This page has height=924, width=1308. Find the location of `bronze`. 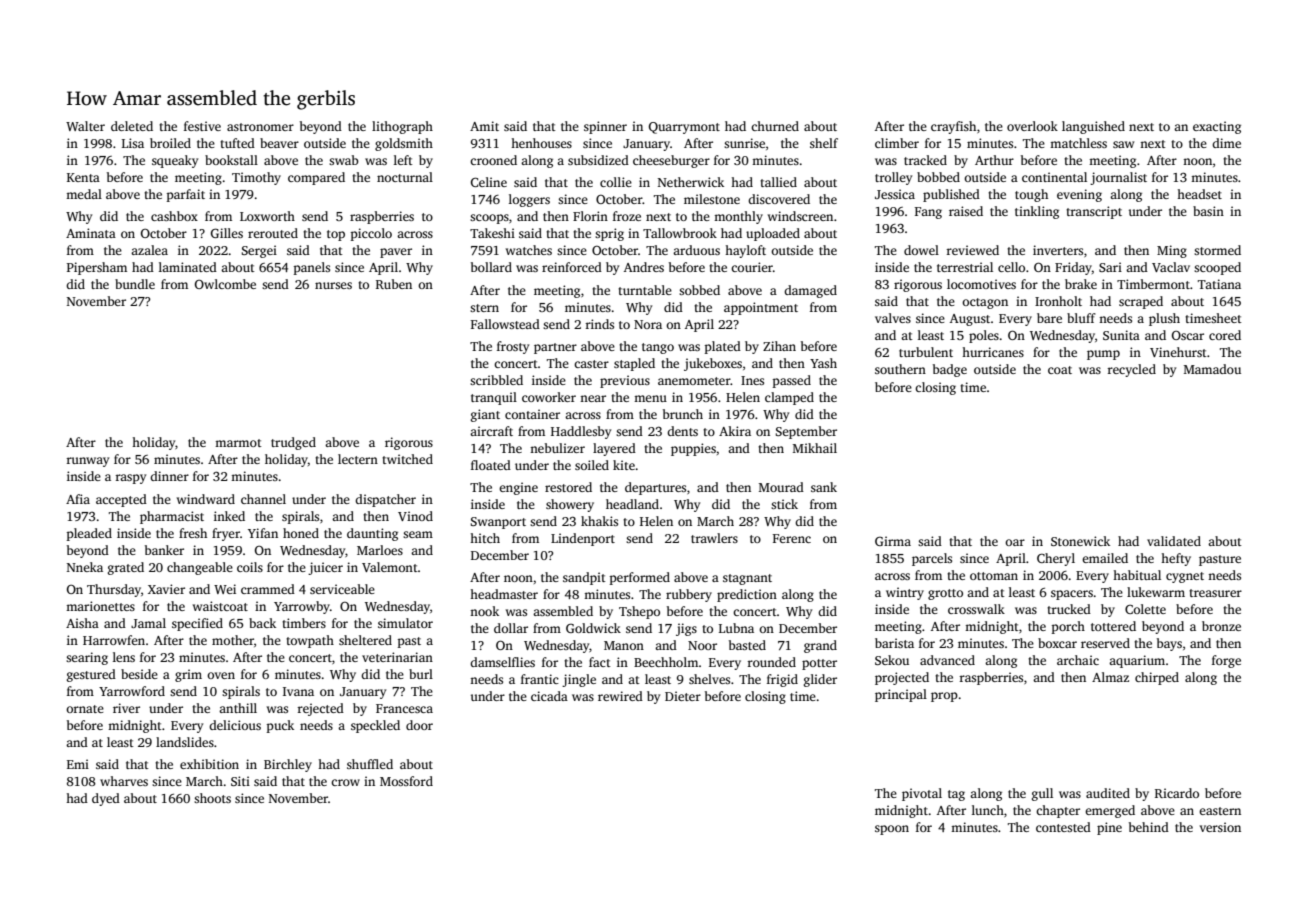

bronze is located at coordinates (1221, 626).
